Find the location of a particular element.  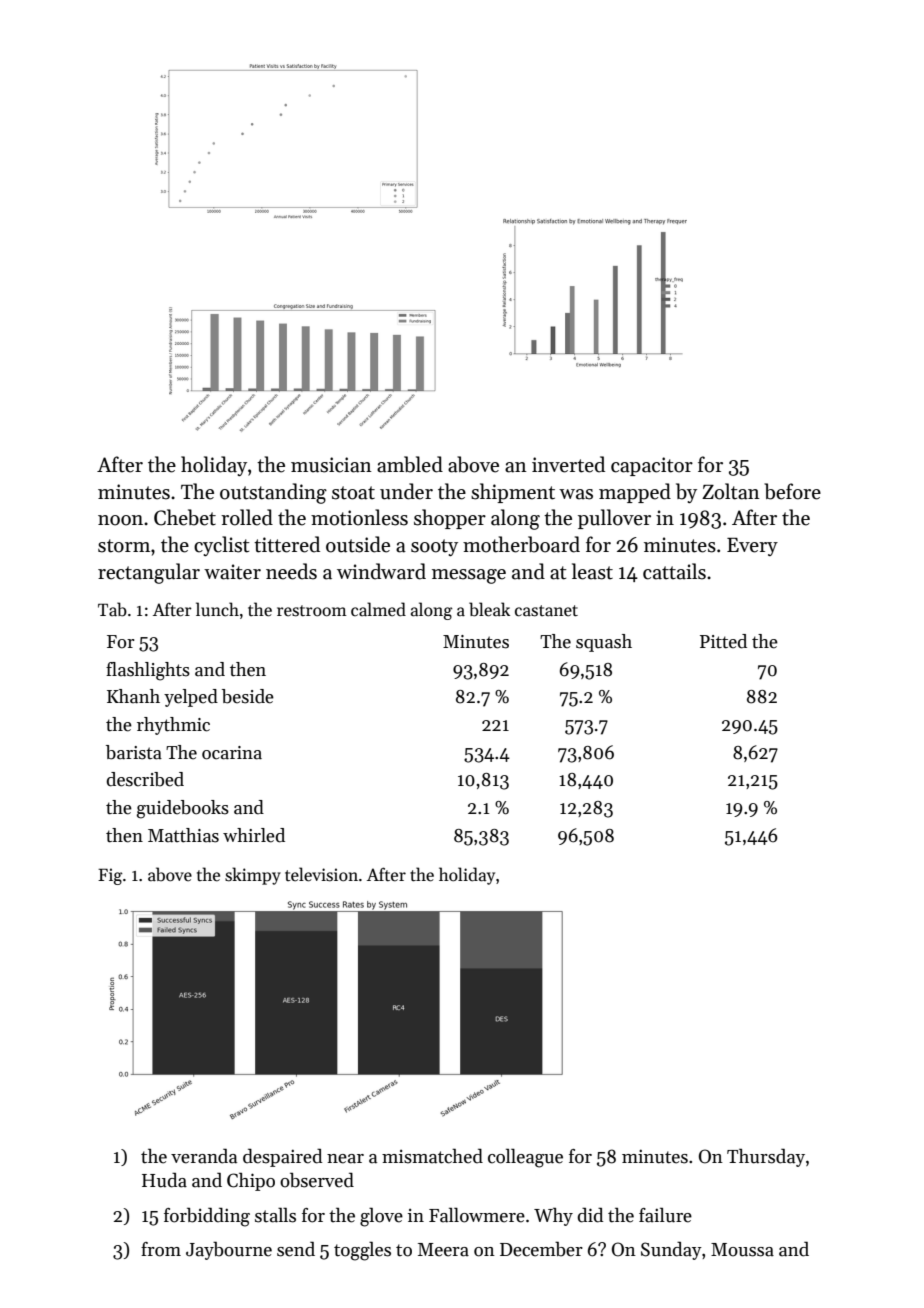

shipment is located at coordinates (513, 493).
